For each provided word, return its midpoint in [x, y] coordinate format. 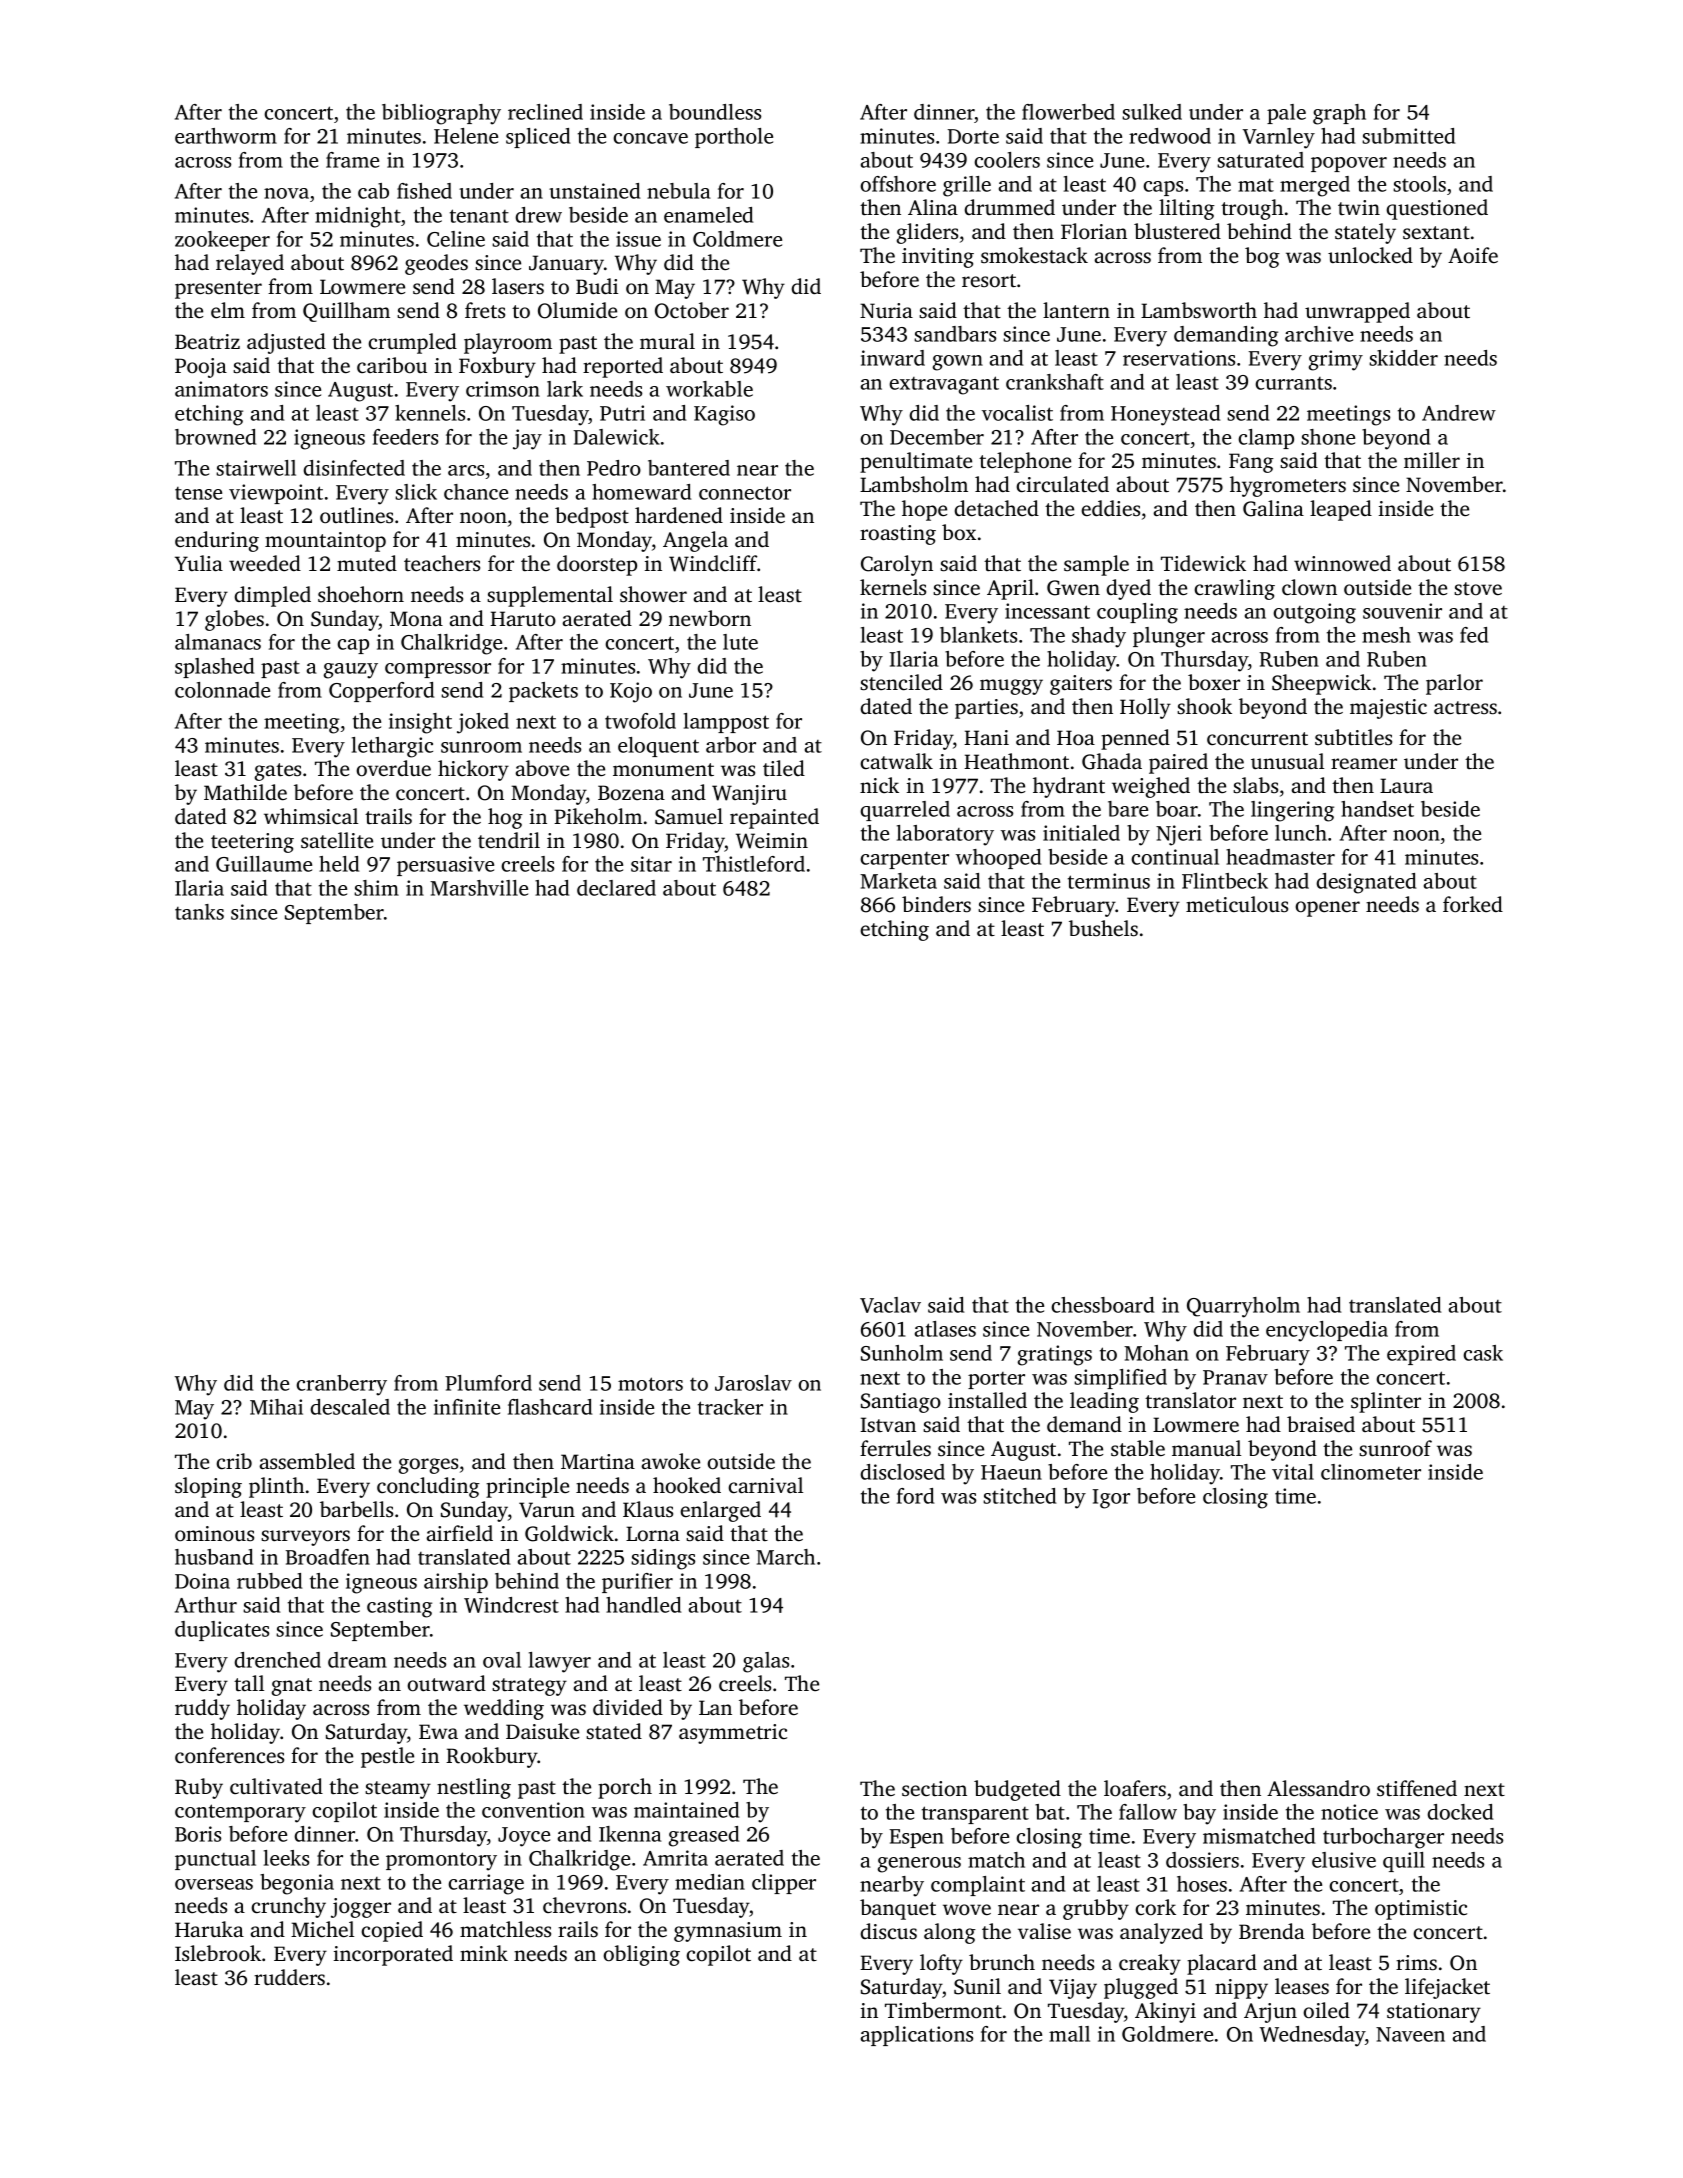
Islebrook [218, 1953]
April [1010, 589]
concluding [428, 1487]
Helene [466, 136]
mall [1069, 2034]
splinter [1386, 1402]
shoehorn [361, 594]
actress [1465, 708]
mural [667, 341]
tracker [730, 1407]
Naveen [1410, 2034]
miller [1432, 460]
